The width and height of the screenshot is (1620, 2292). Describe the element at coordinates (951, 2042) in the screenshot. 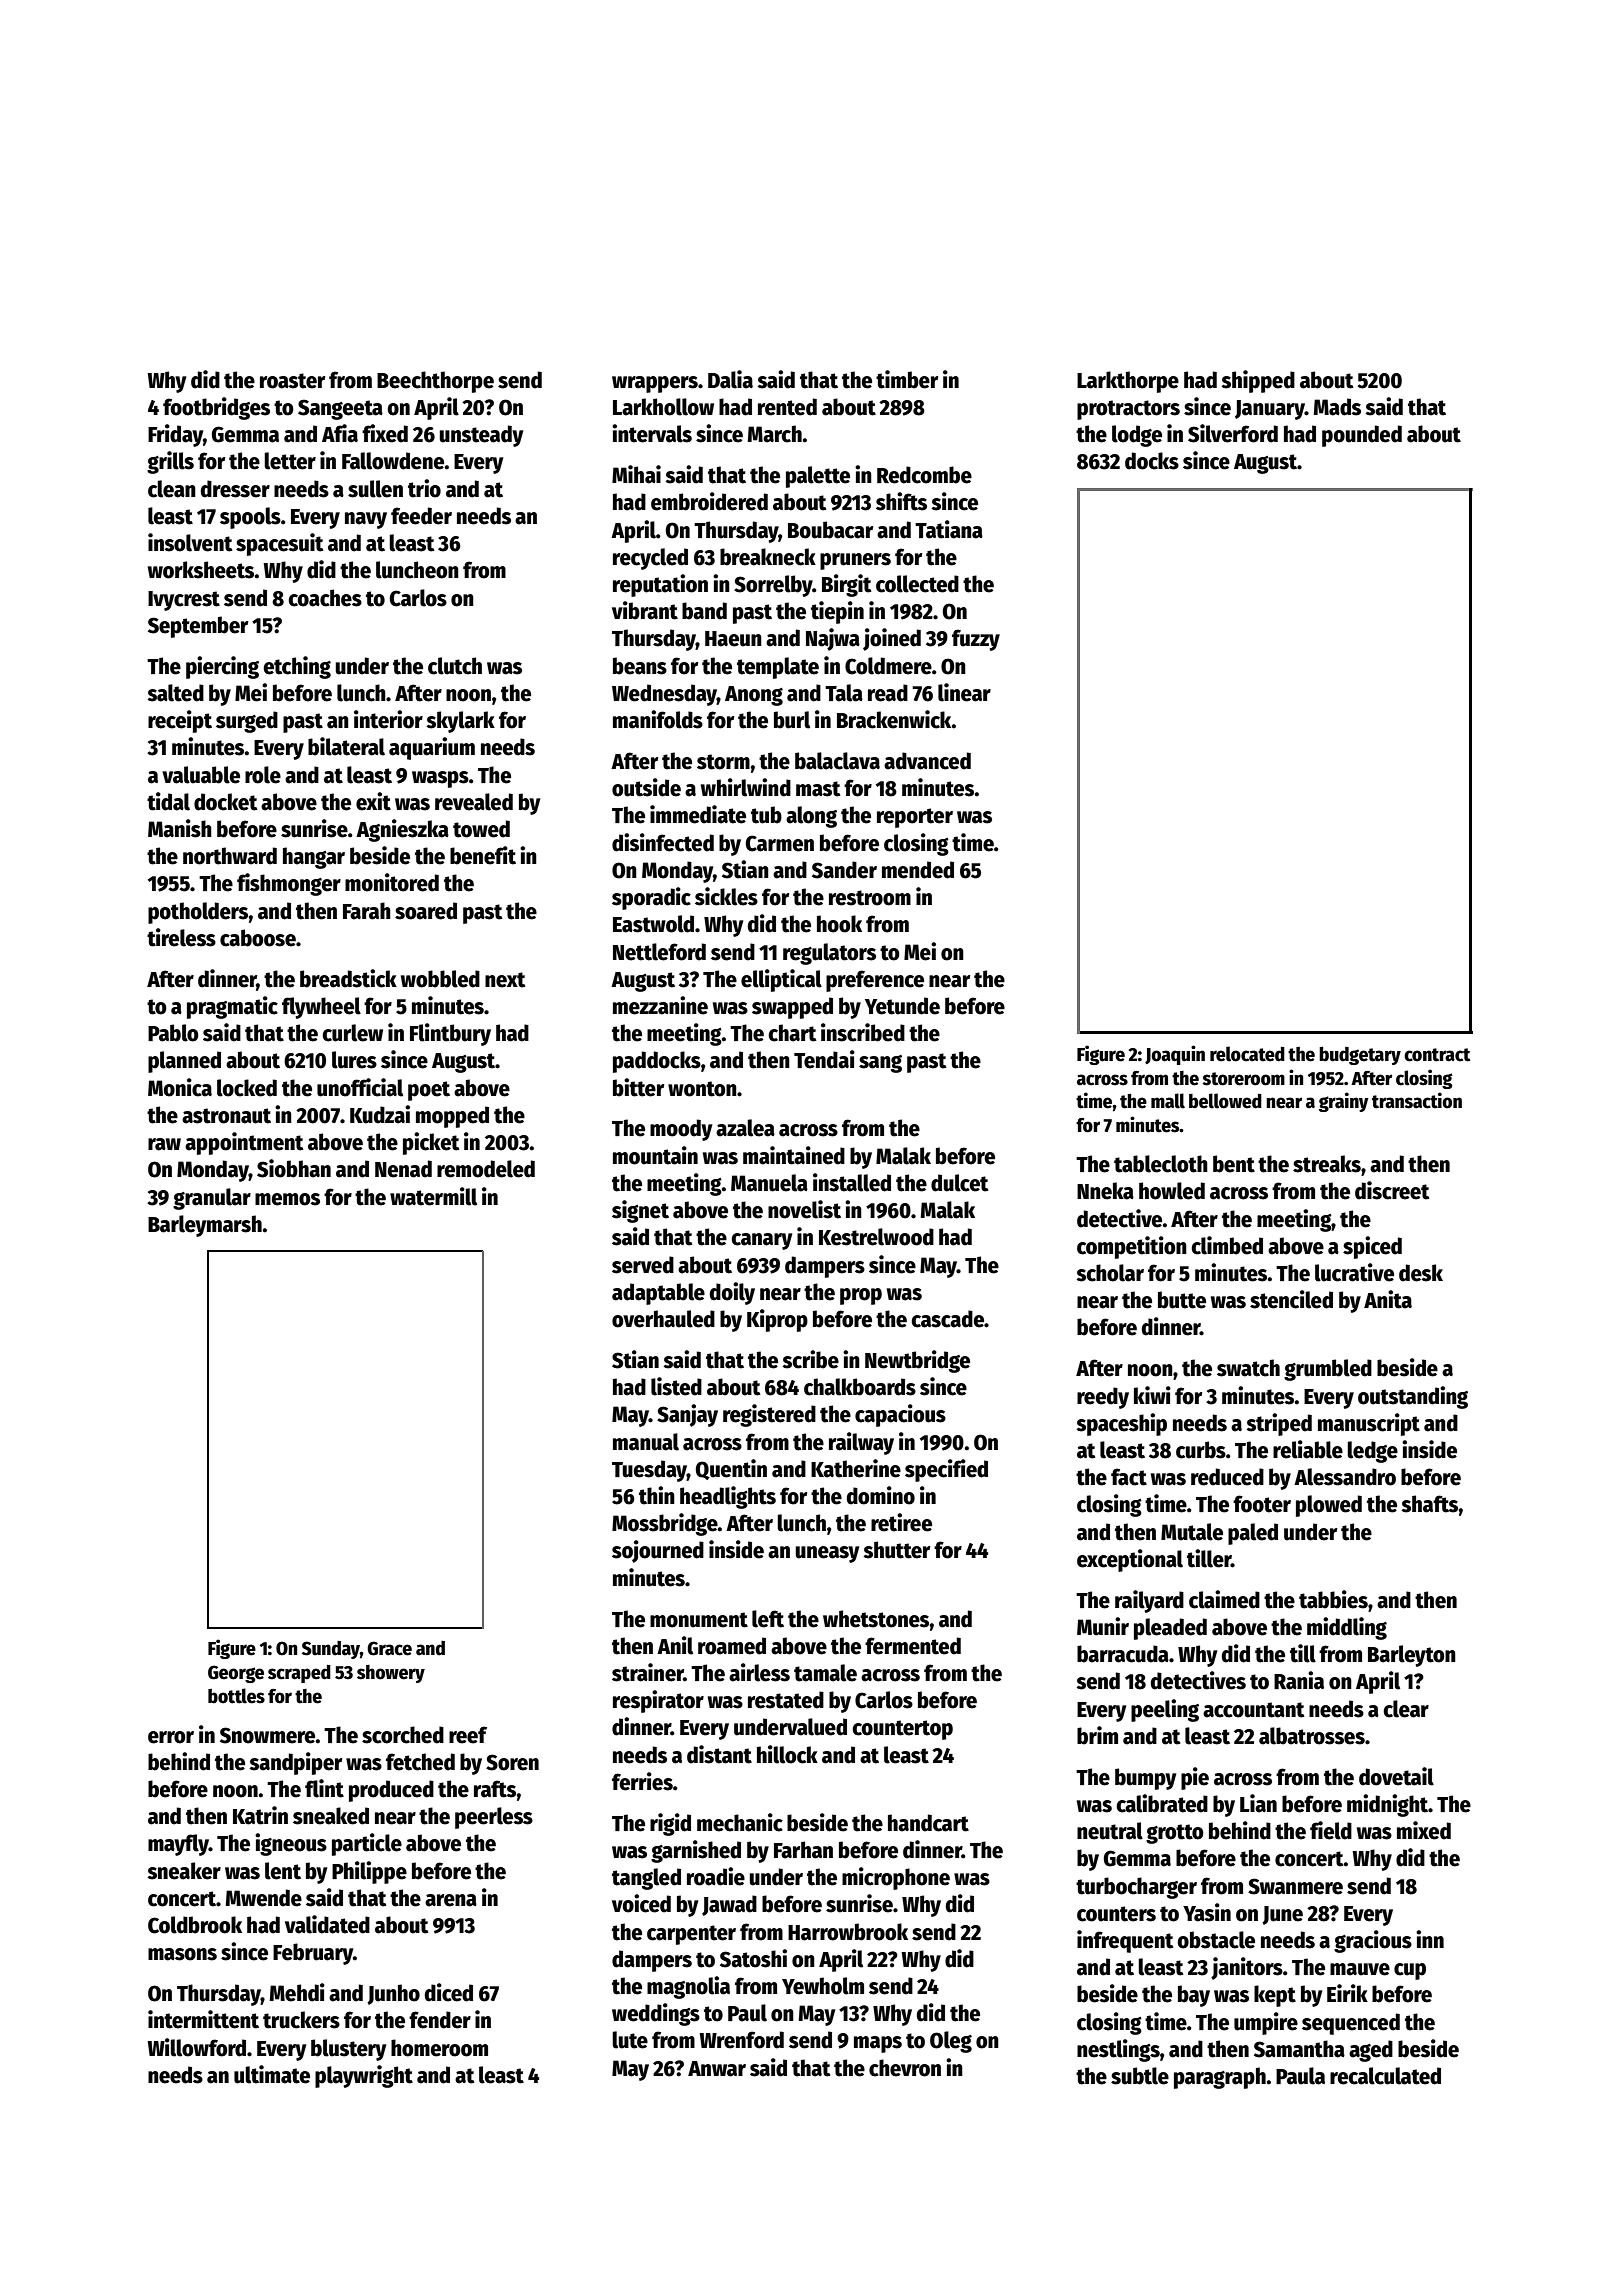

I see `Oleg` at that location.
